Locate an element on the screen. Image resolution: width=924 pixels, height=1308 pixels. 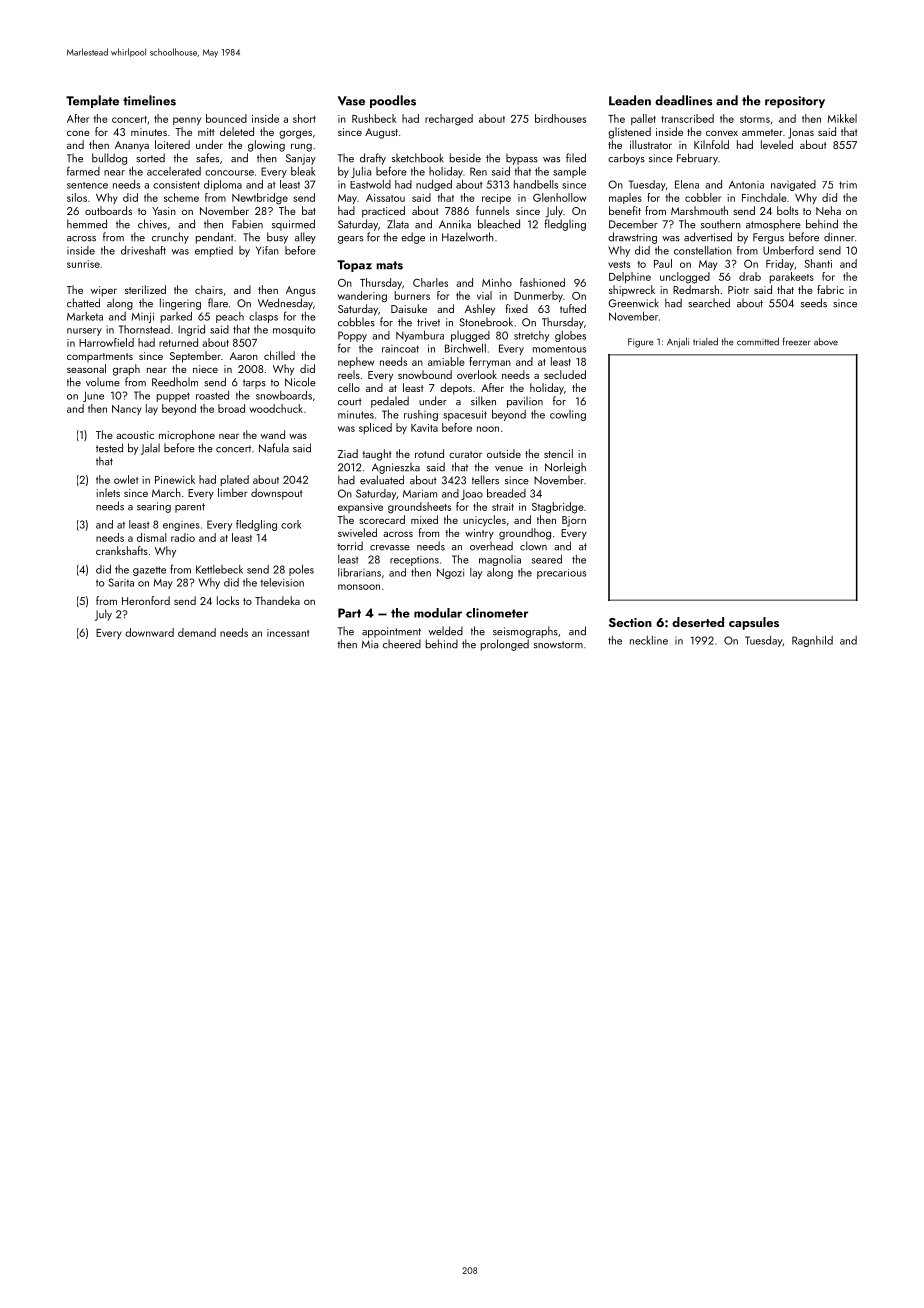
vests is located at coordinates (619, 264).
